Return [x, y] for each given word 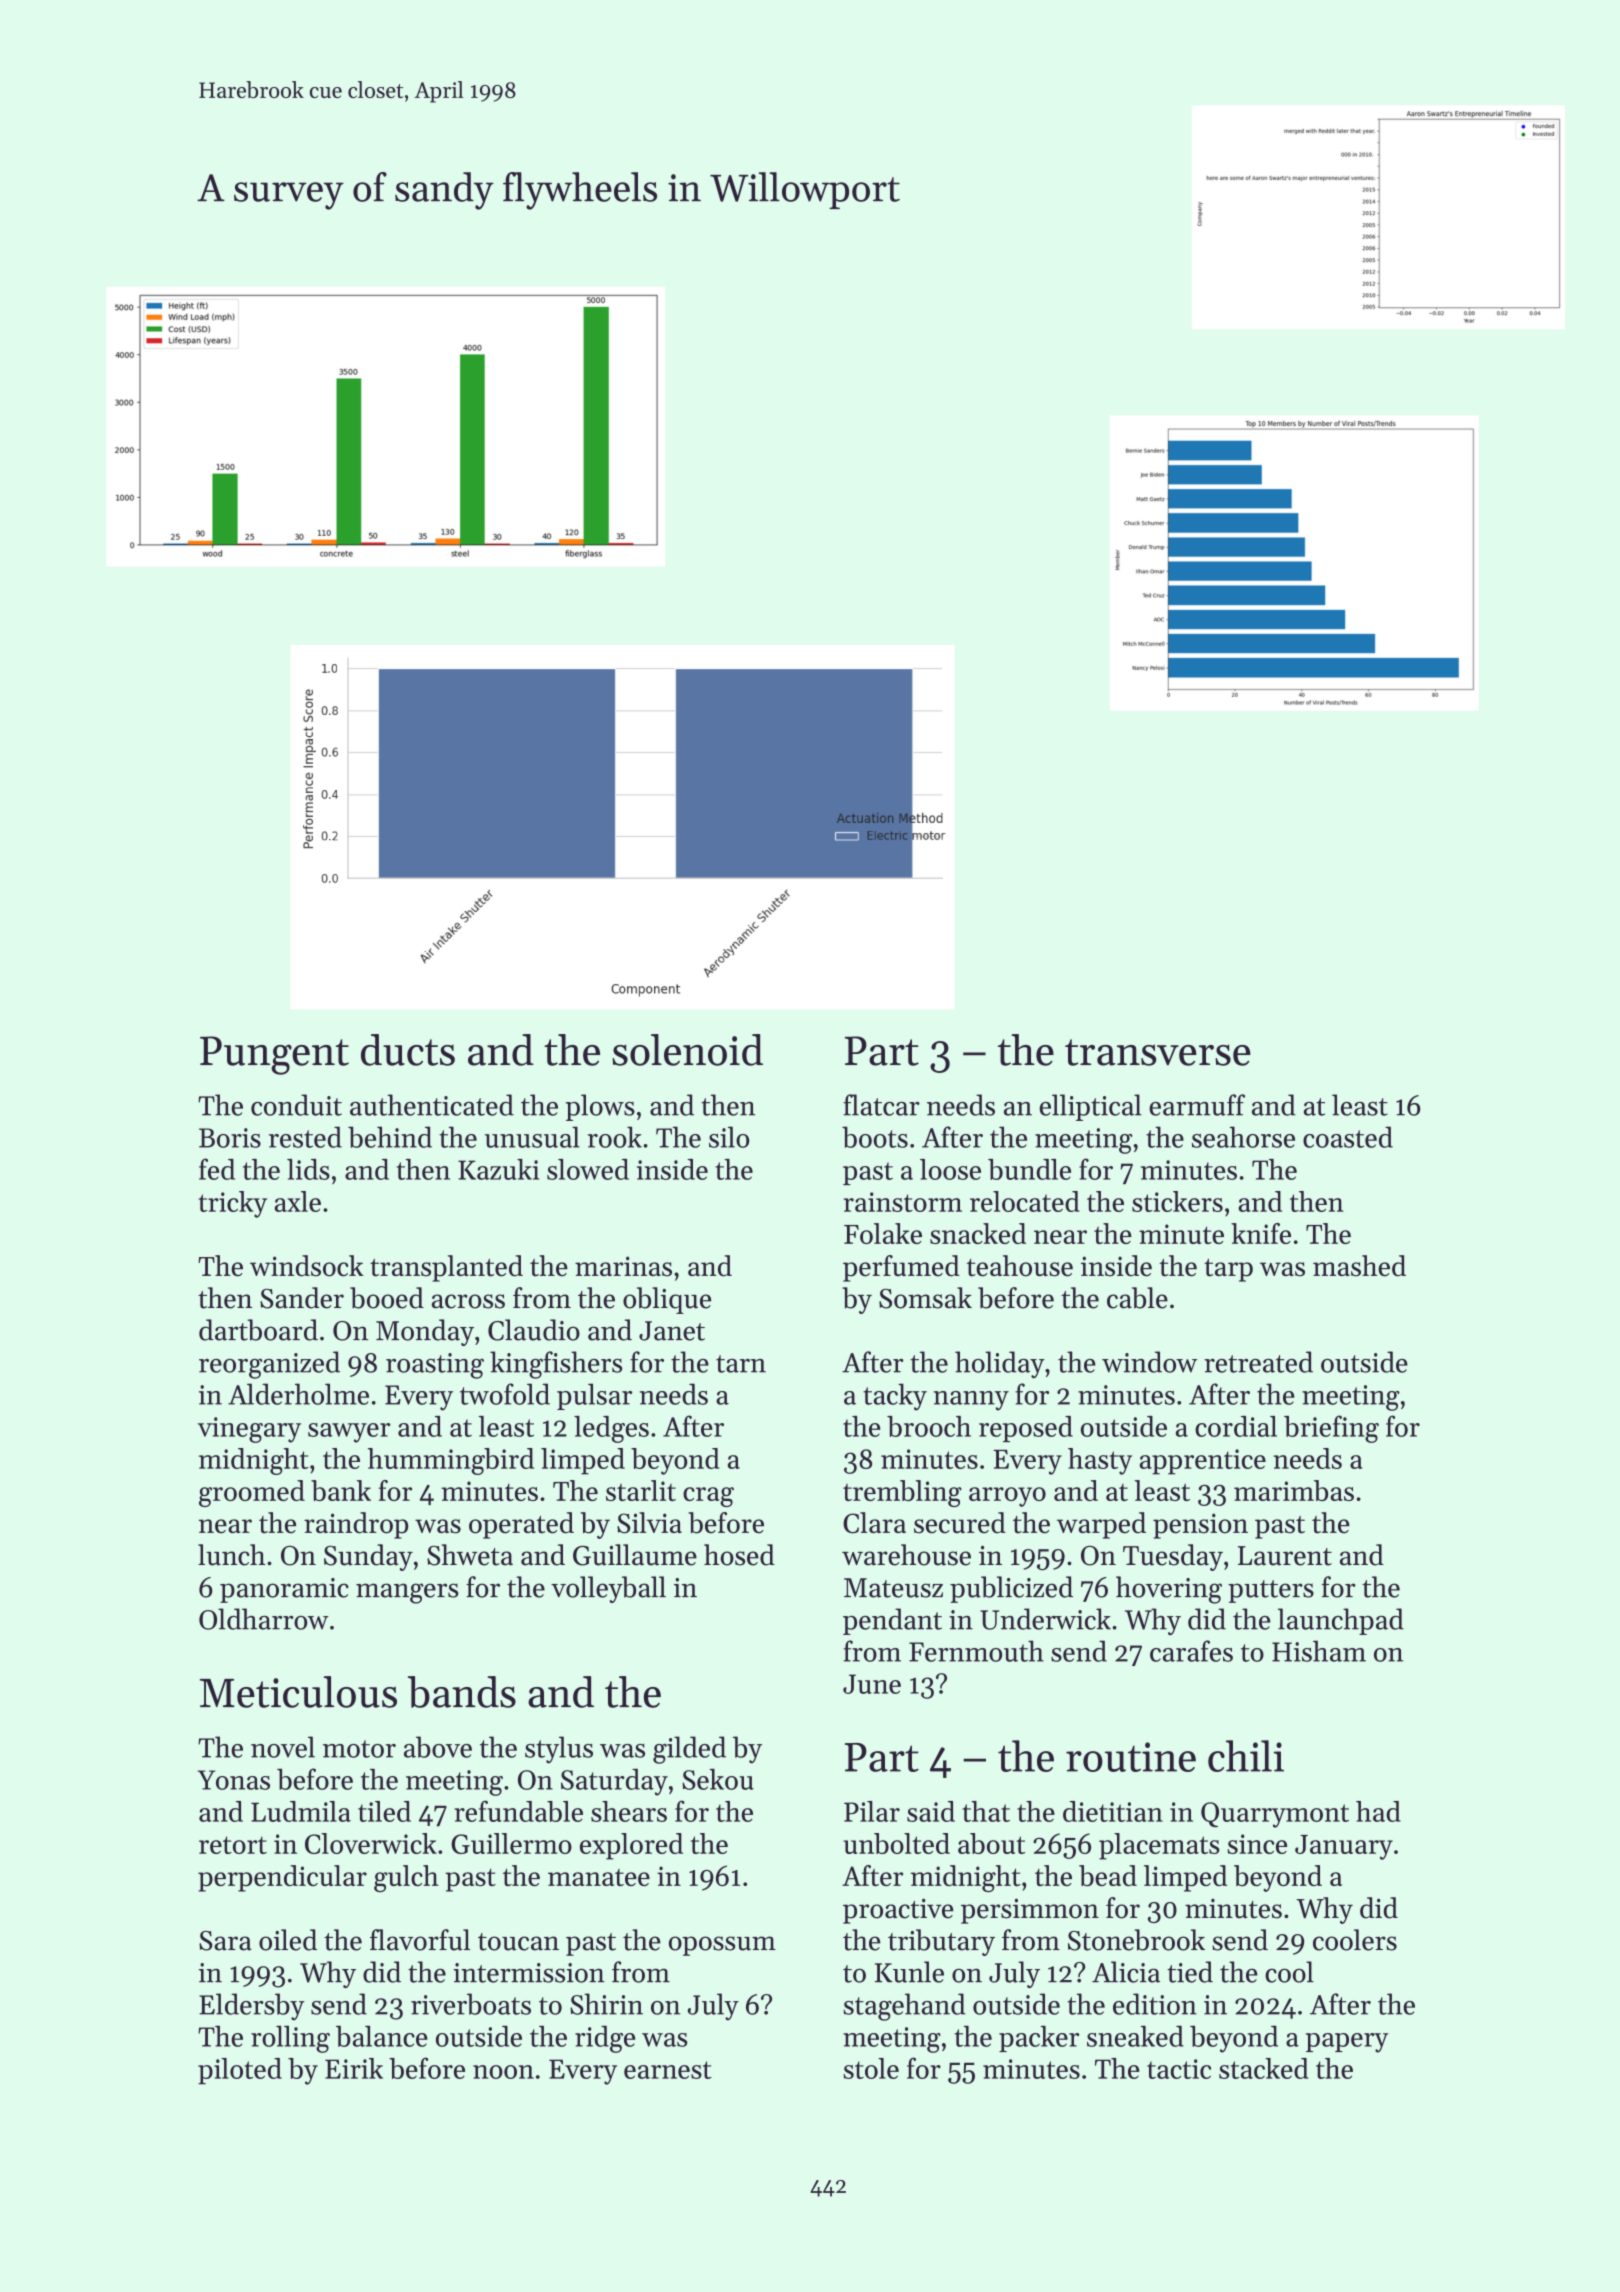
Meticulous [298, 1692]
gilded [689, 1750]
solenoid [687, 1050]
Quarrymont [1275, 1815]
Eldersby [252, 2007]
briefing [1331, 1429]
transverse [1158, 1052]
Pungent [274, 1055]
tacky [895, 1397]
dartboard [258, 1330]
